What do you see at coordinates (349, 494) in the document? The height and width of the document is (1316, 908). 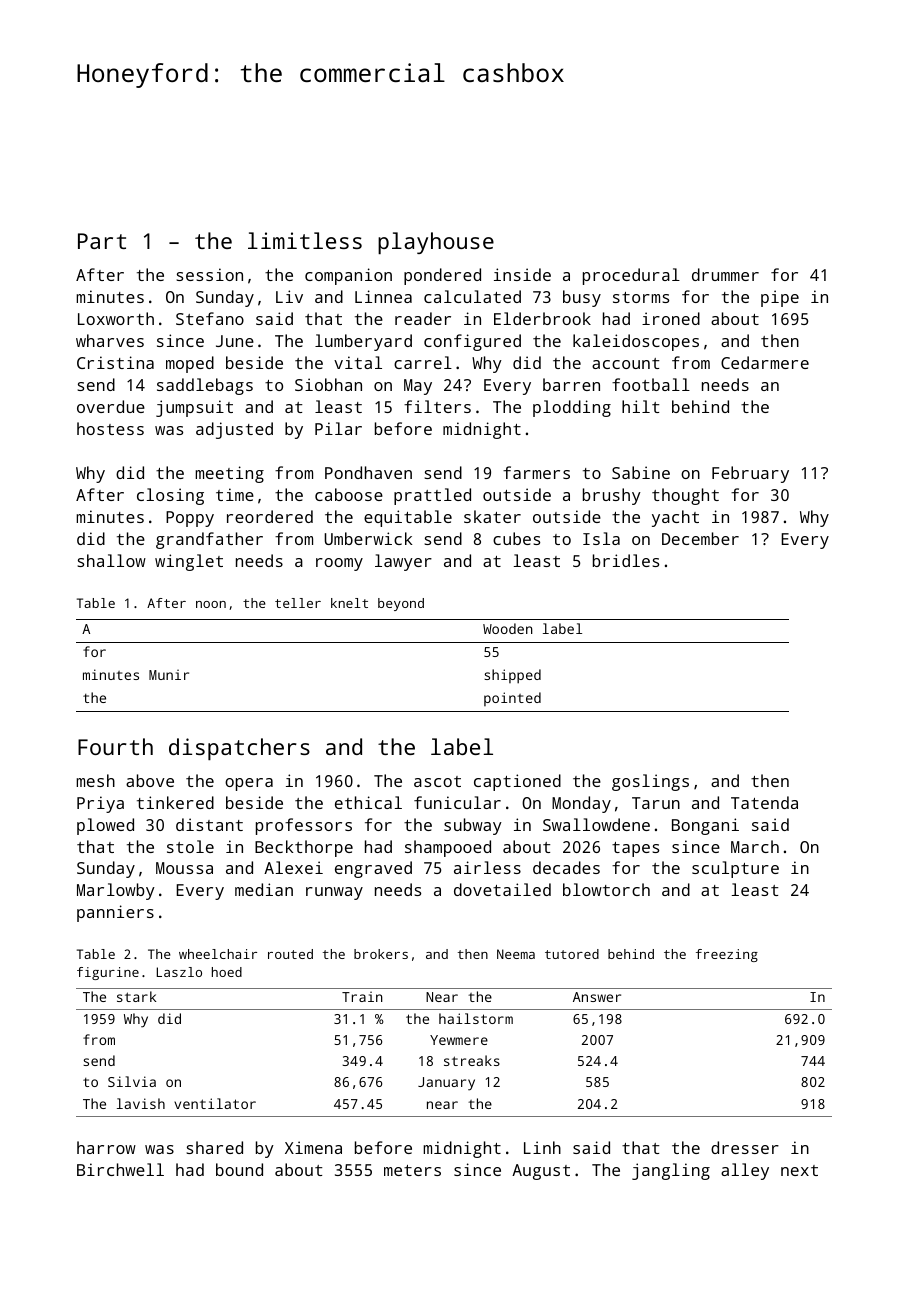 I see `caboose` at bounding box center [349, 494].
